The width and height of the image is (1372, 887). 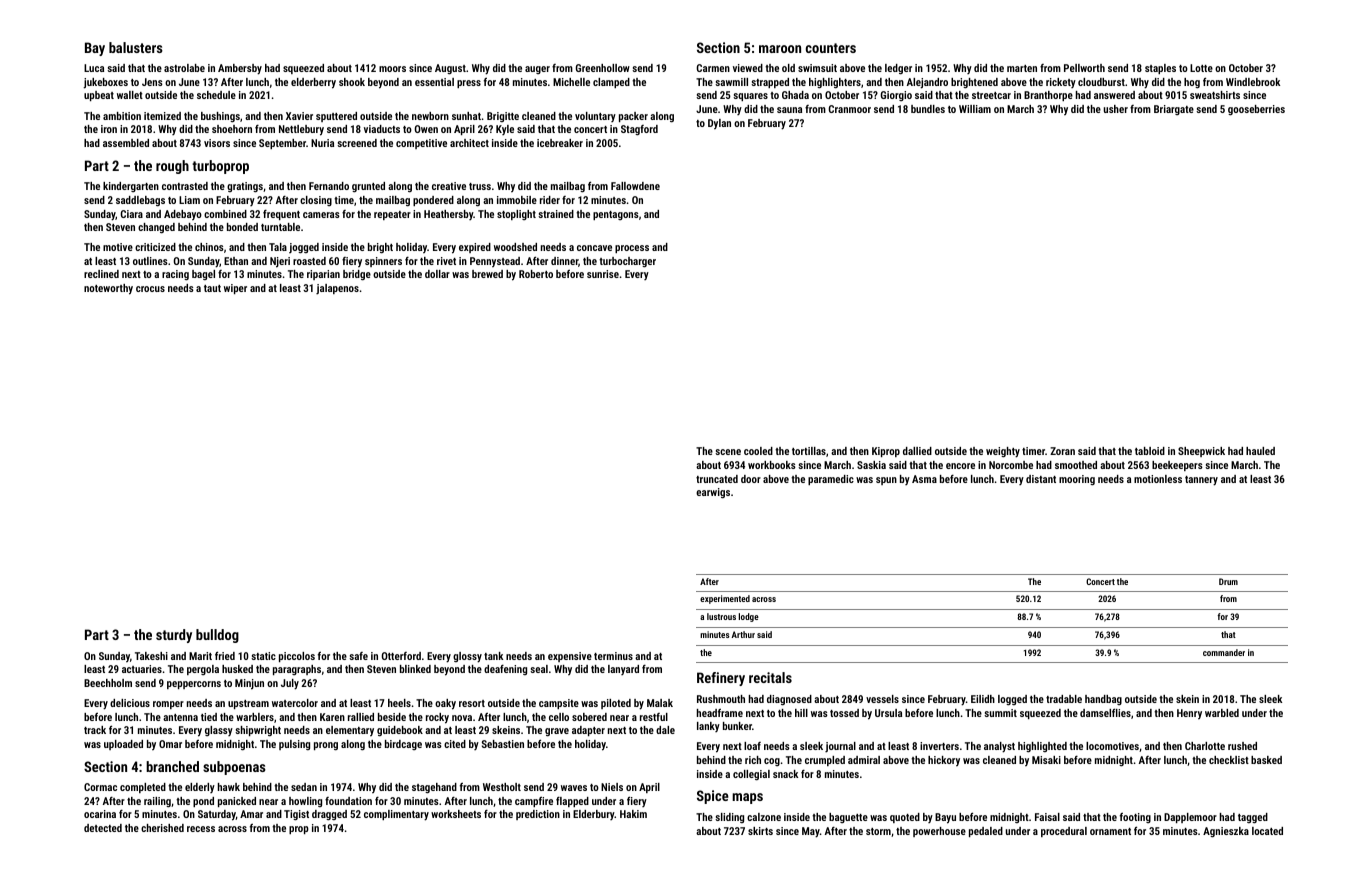 I want to click on Beechholm, so click(x=108, y=683).
